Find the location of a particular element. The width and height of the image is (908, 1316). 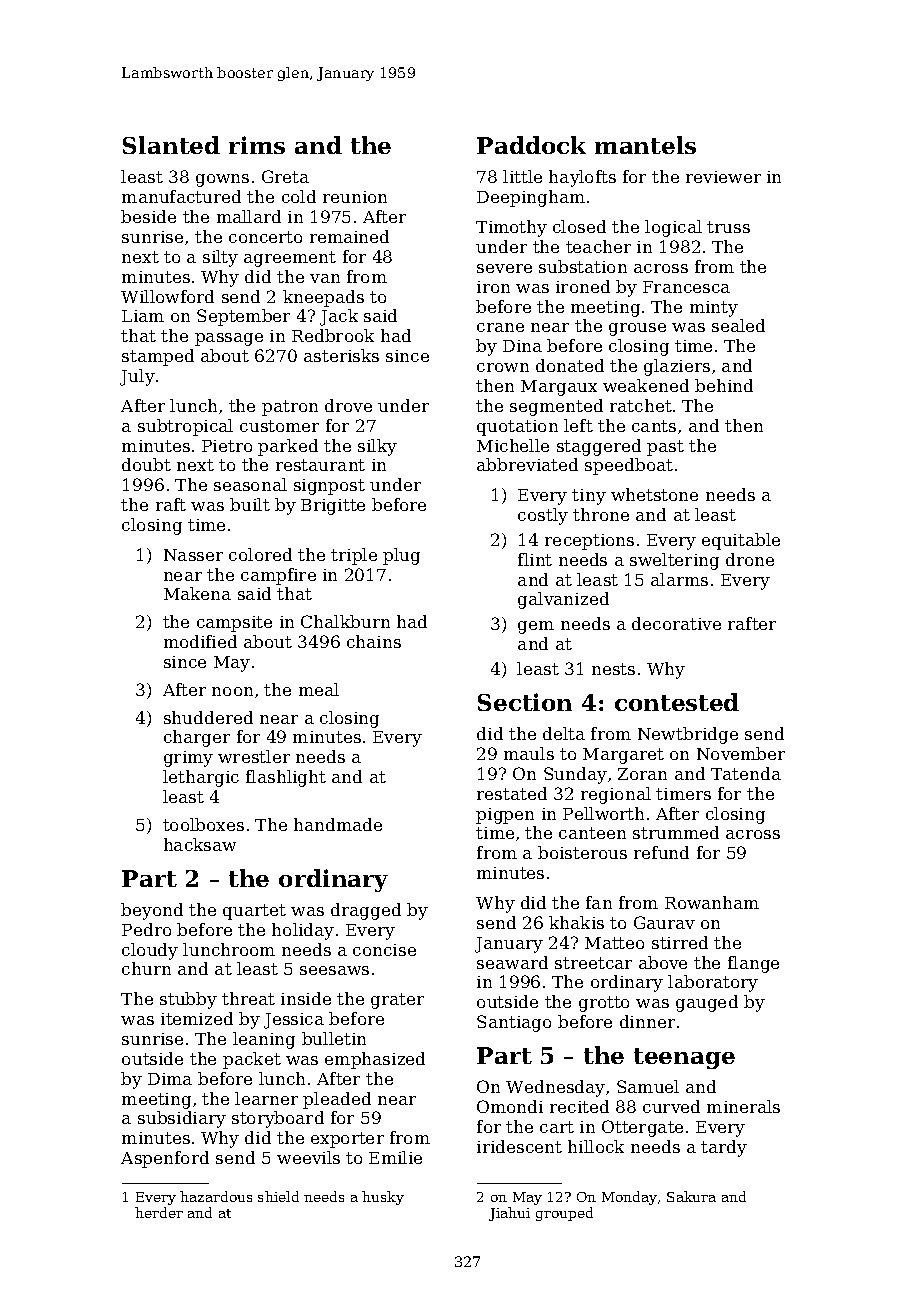

September is located at coordinates (243, 317).
